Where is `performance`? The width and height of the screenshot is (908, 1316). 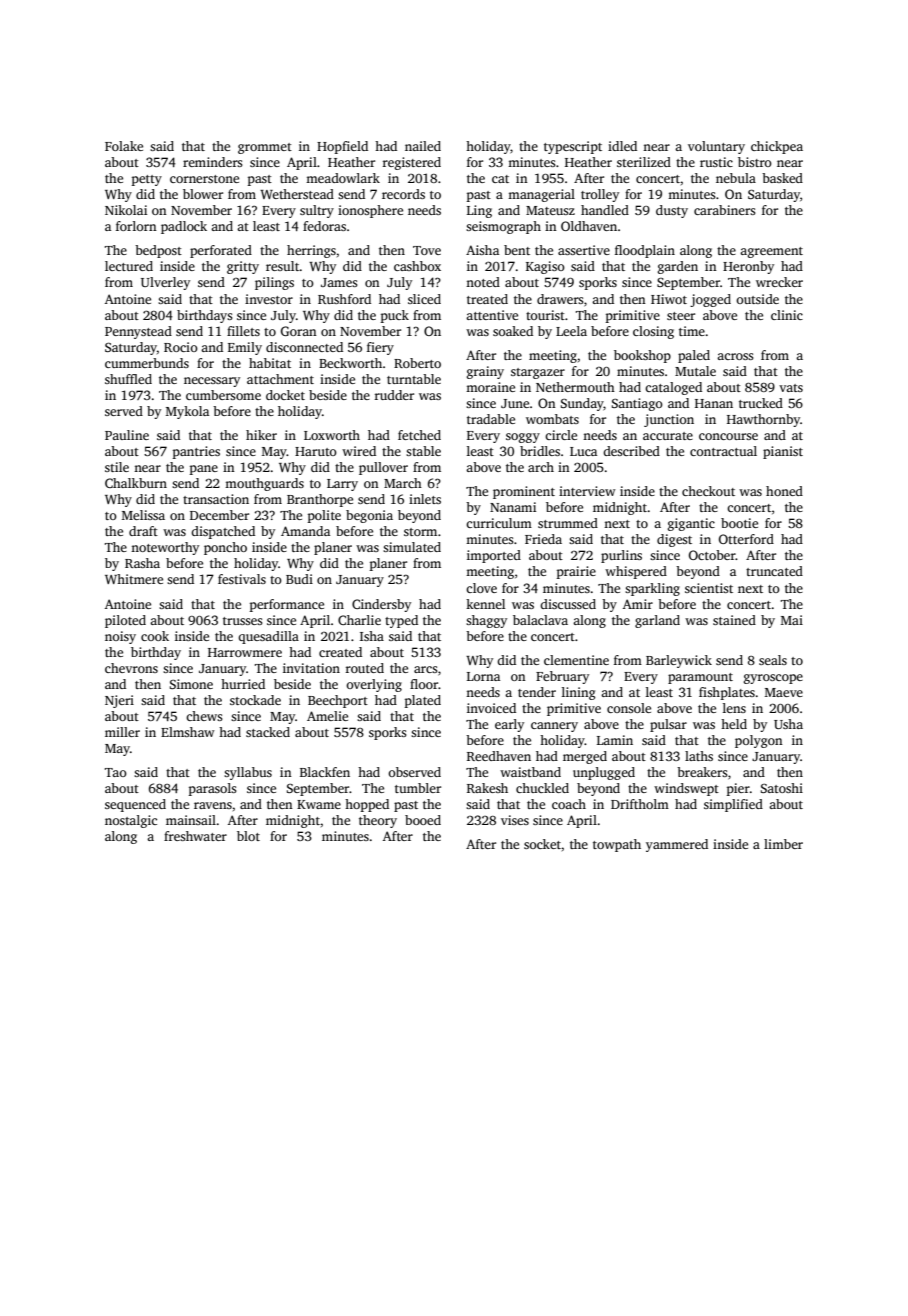
performance is located at coordinates (287, 605).
